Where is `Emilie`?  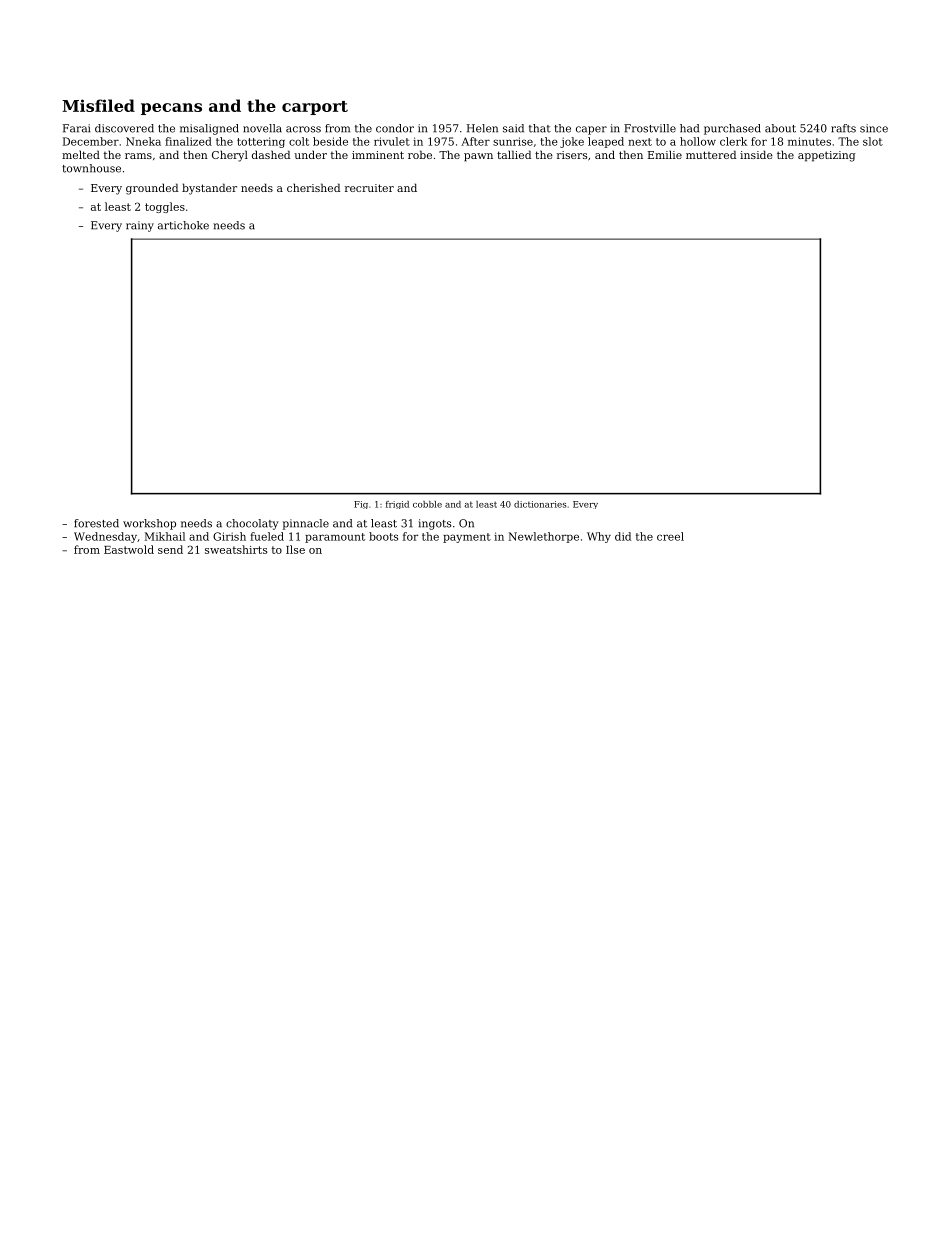 Emilie is located at coordinates (665, 154).
